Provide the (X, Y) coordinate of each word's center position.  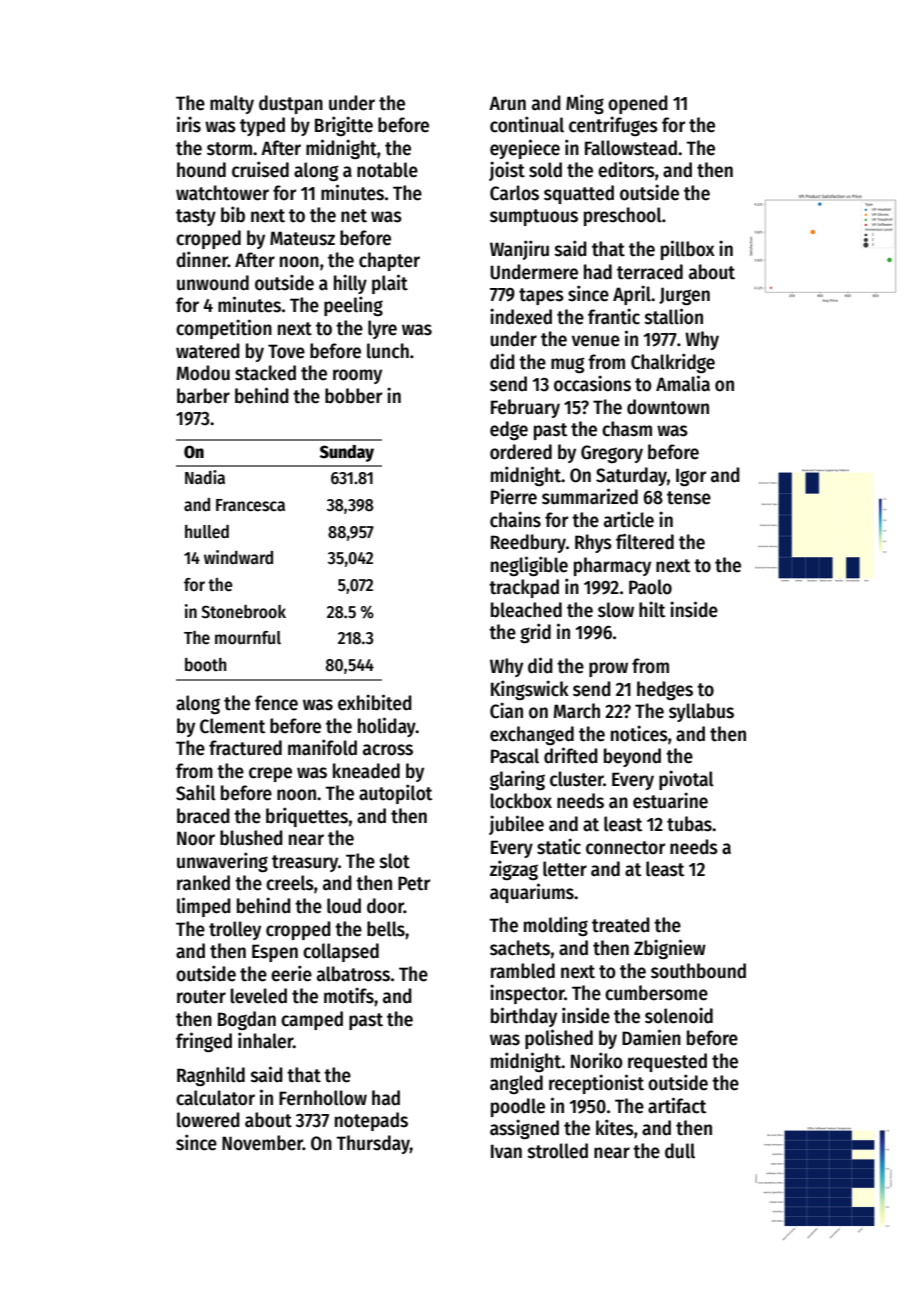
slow (616, 610)
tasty (196, 217)
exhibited (375, 702)
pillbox (688, 250)
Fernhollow (323, 1098)
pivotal (686, 780)
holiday (387, 727)
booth (205, 665)
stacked (265, 373)
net (354, 216)
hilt (652, 609)
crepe (270, 774)
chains (515, 519)
